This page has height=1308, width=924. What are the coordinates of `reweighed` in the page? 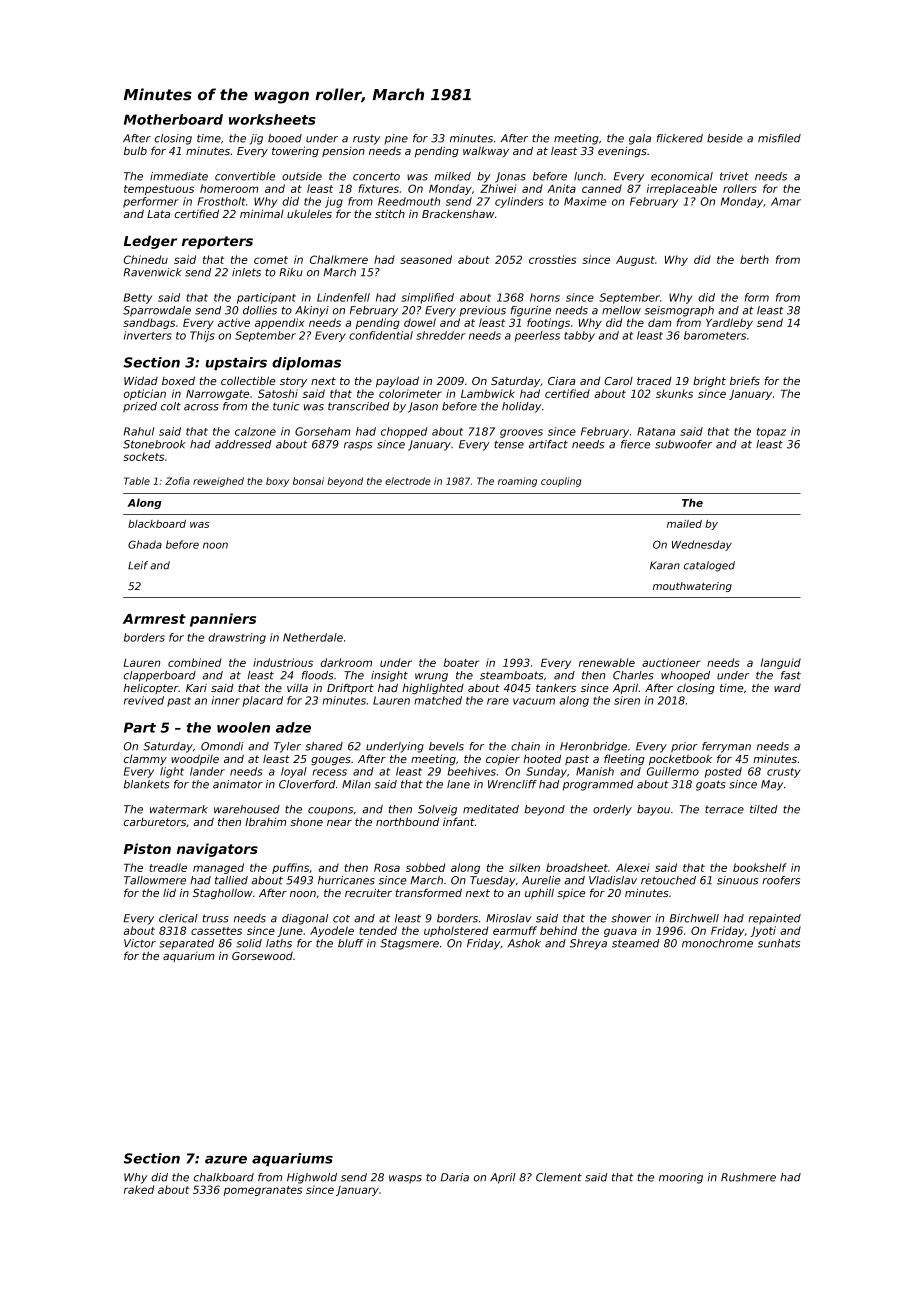 It's located at (218, 482).
